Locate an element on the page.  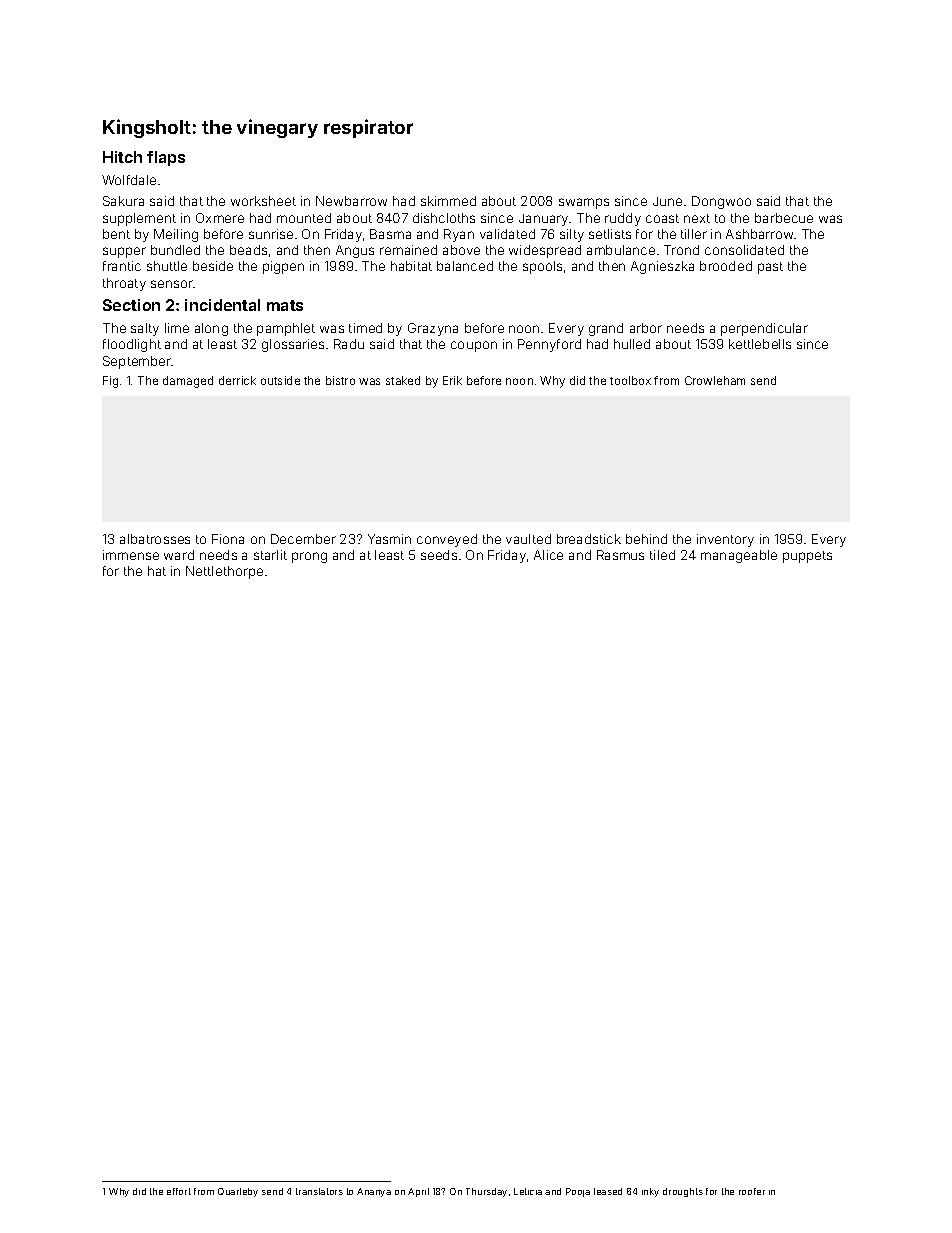
flaps is located at coordinates (166, 158).
